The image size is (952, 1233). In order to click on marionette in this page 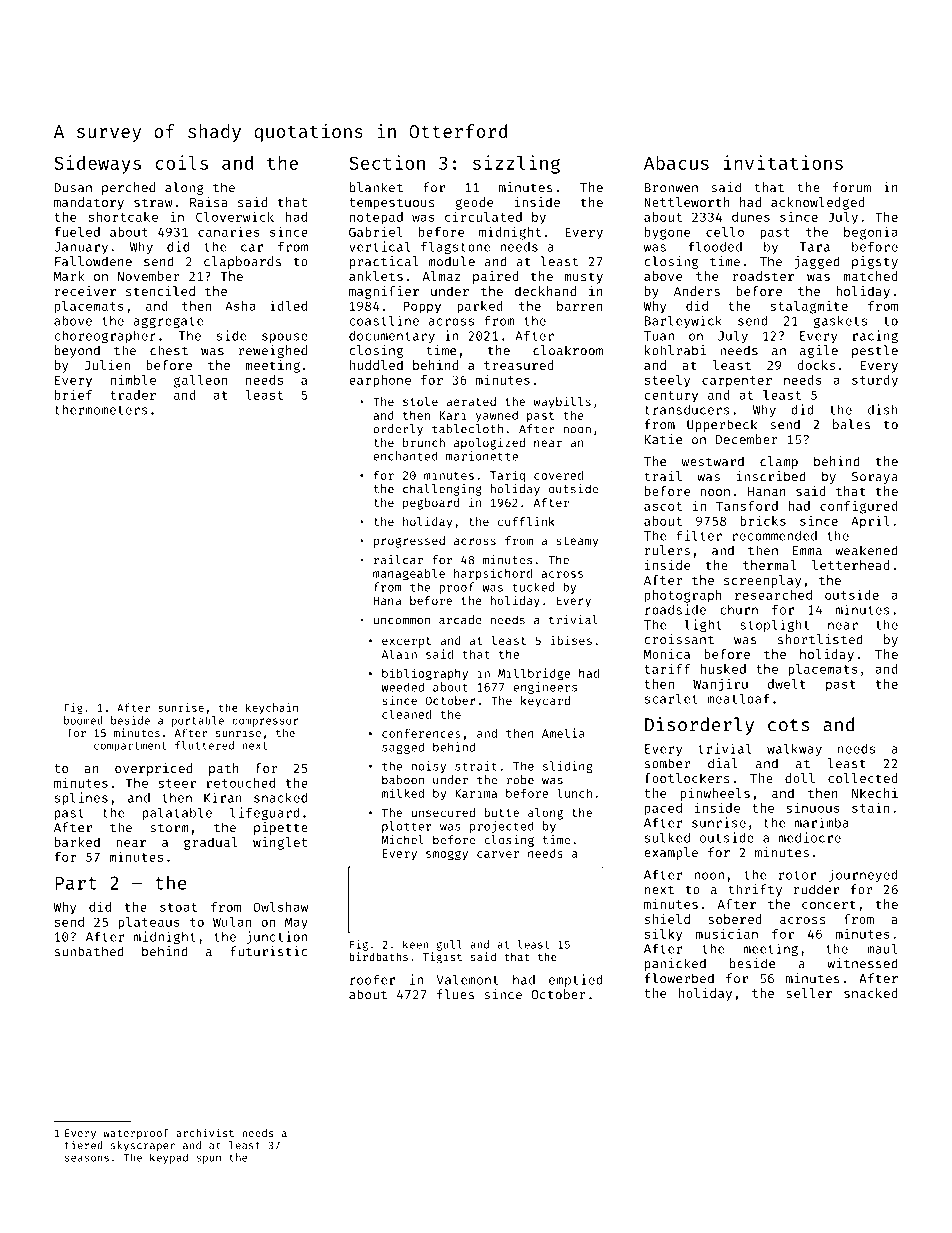, I will do `click(482, 456)`.
